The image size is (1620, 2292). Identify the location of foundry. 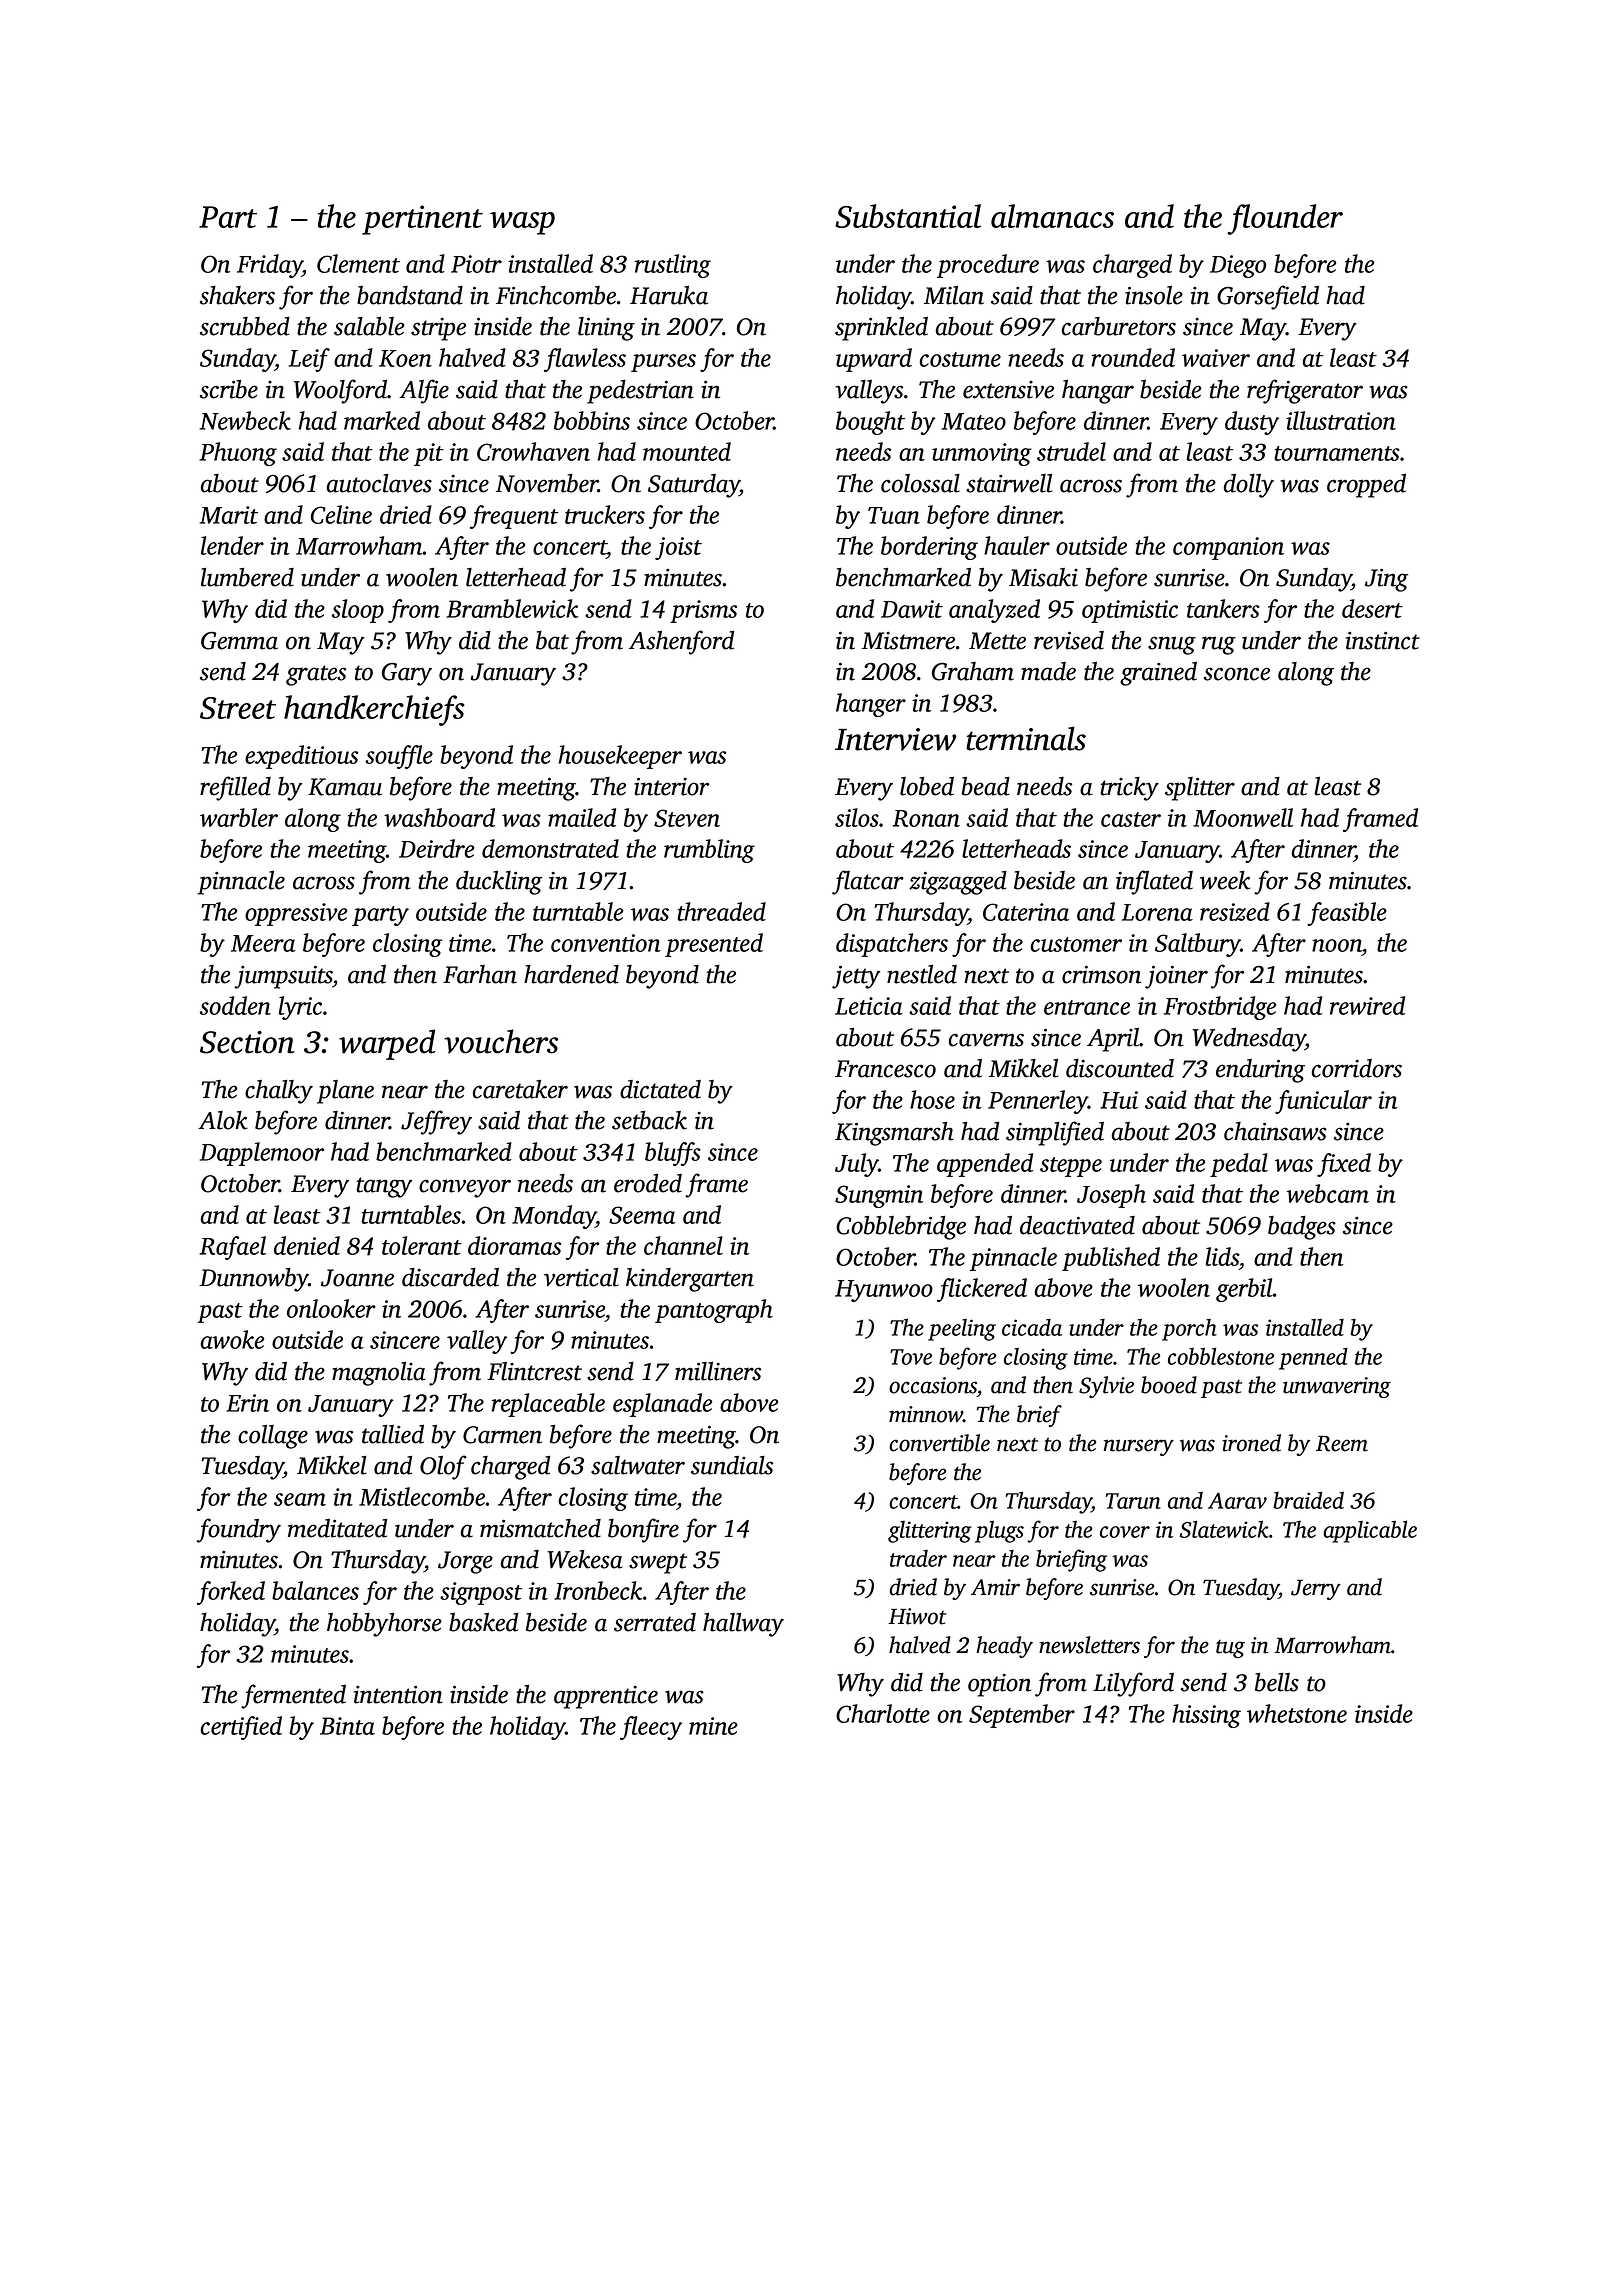
(239, 1530).
